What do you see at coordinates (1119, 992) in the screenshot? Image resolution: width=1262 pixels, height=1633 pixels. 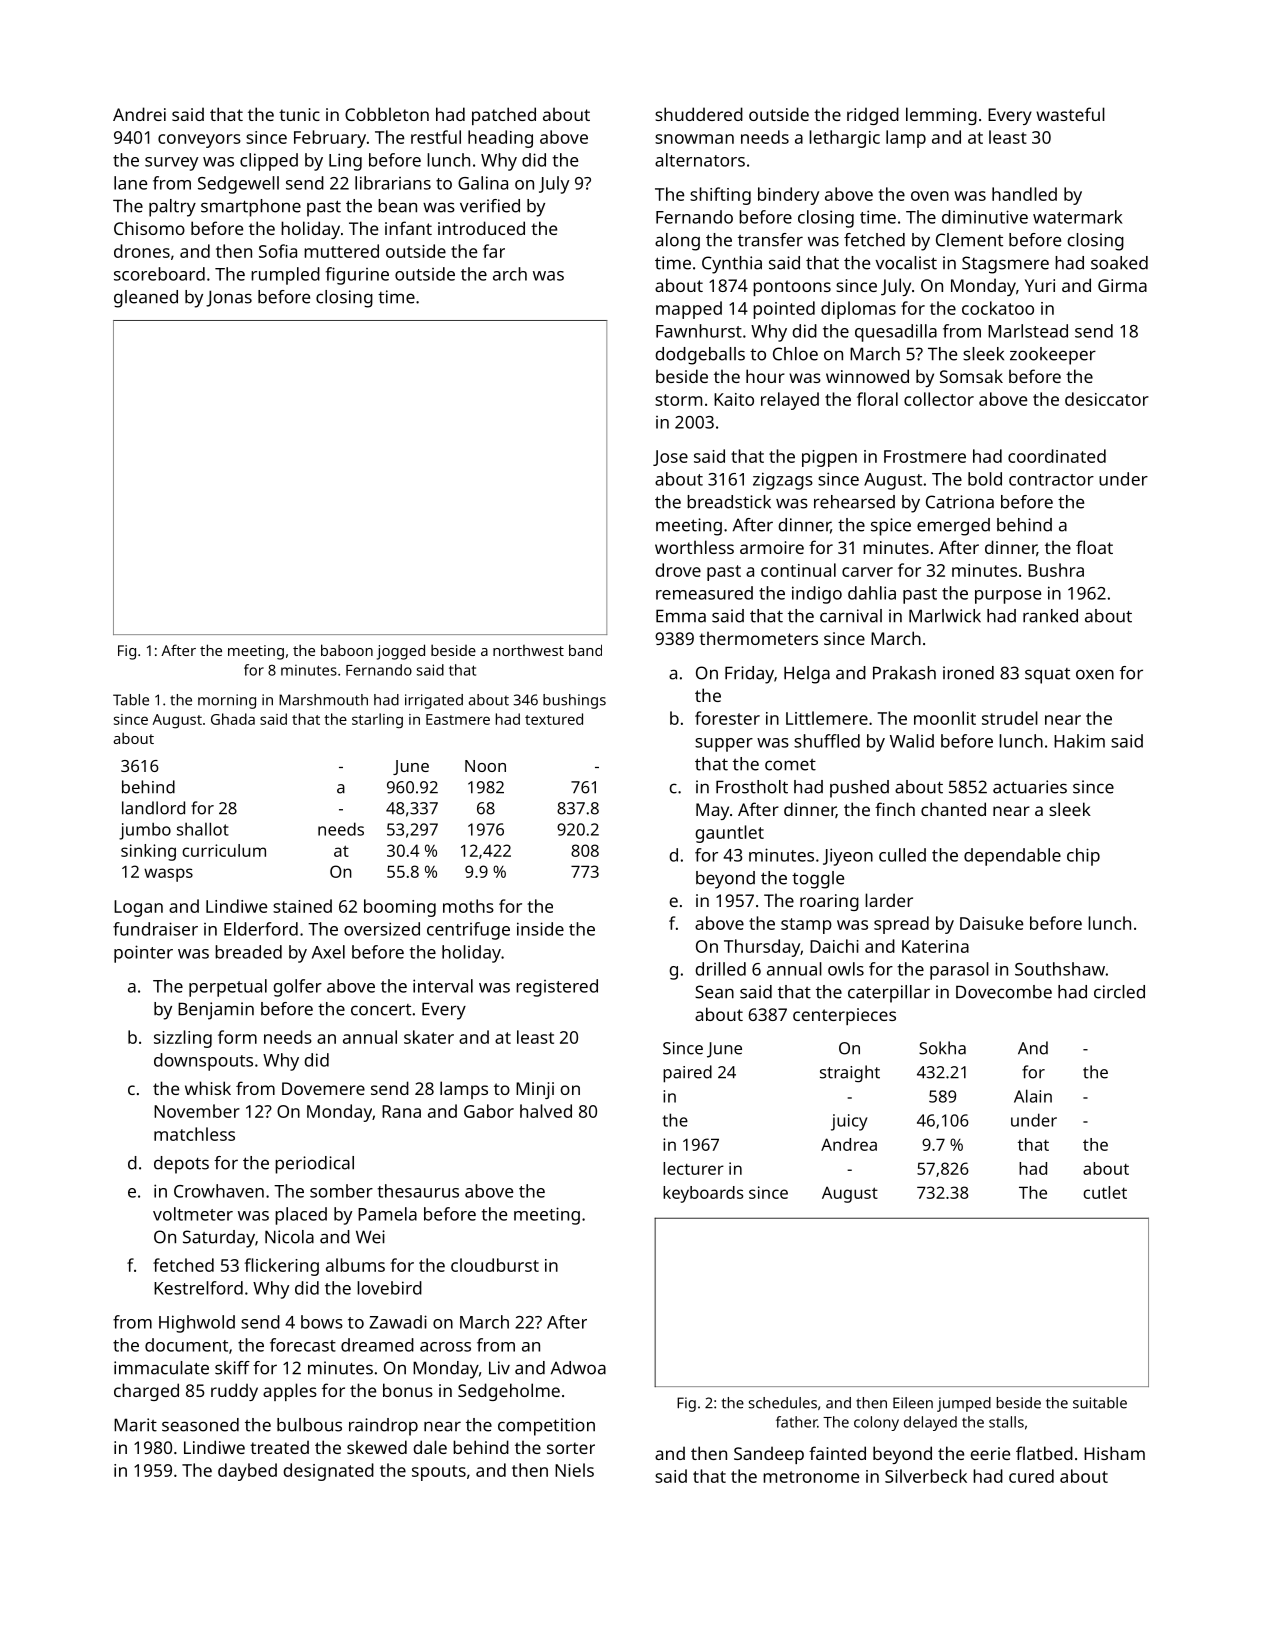 I see `circled` at bounding box center [1119, 992].
